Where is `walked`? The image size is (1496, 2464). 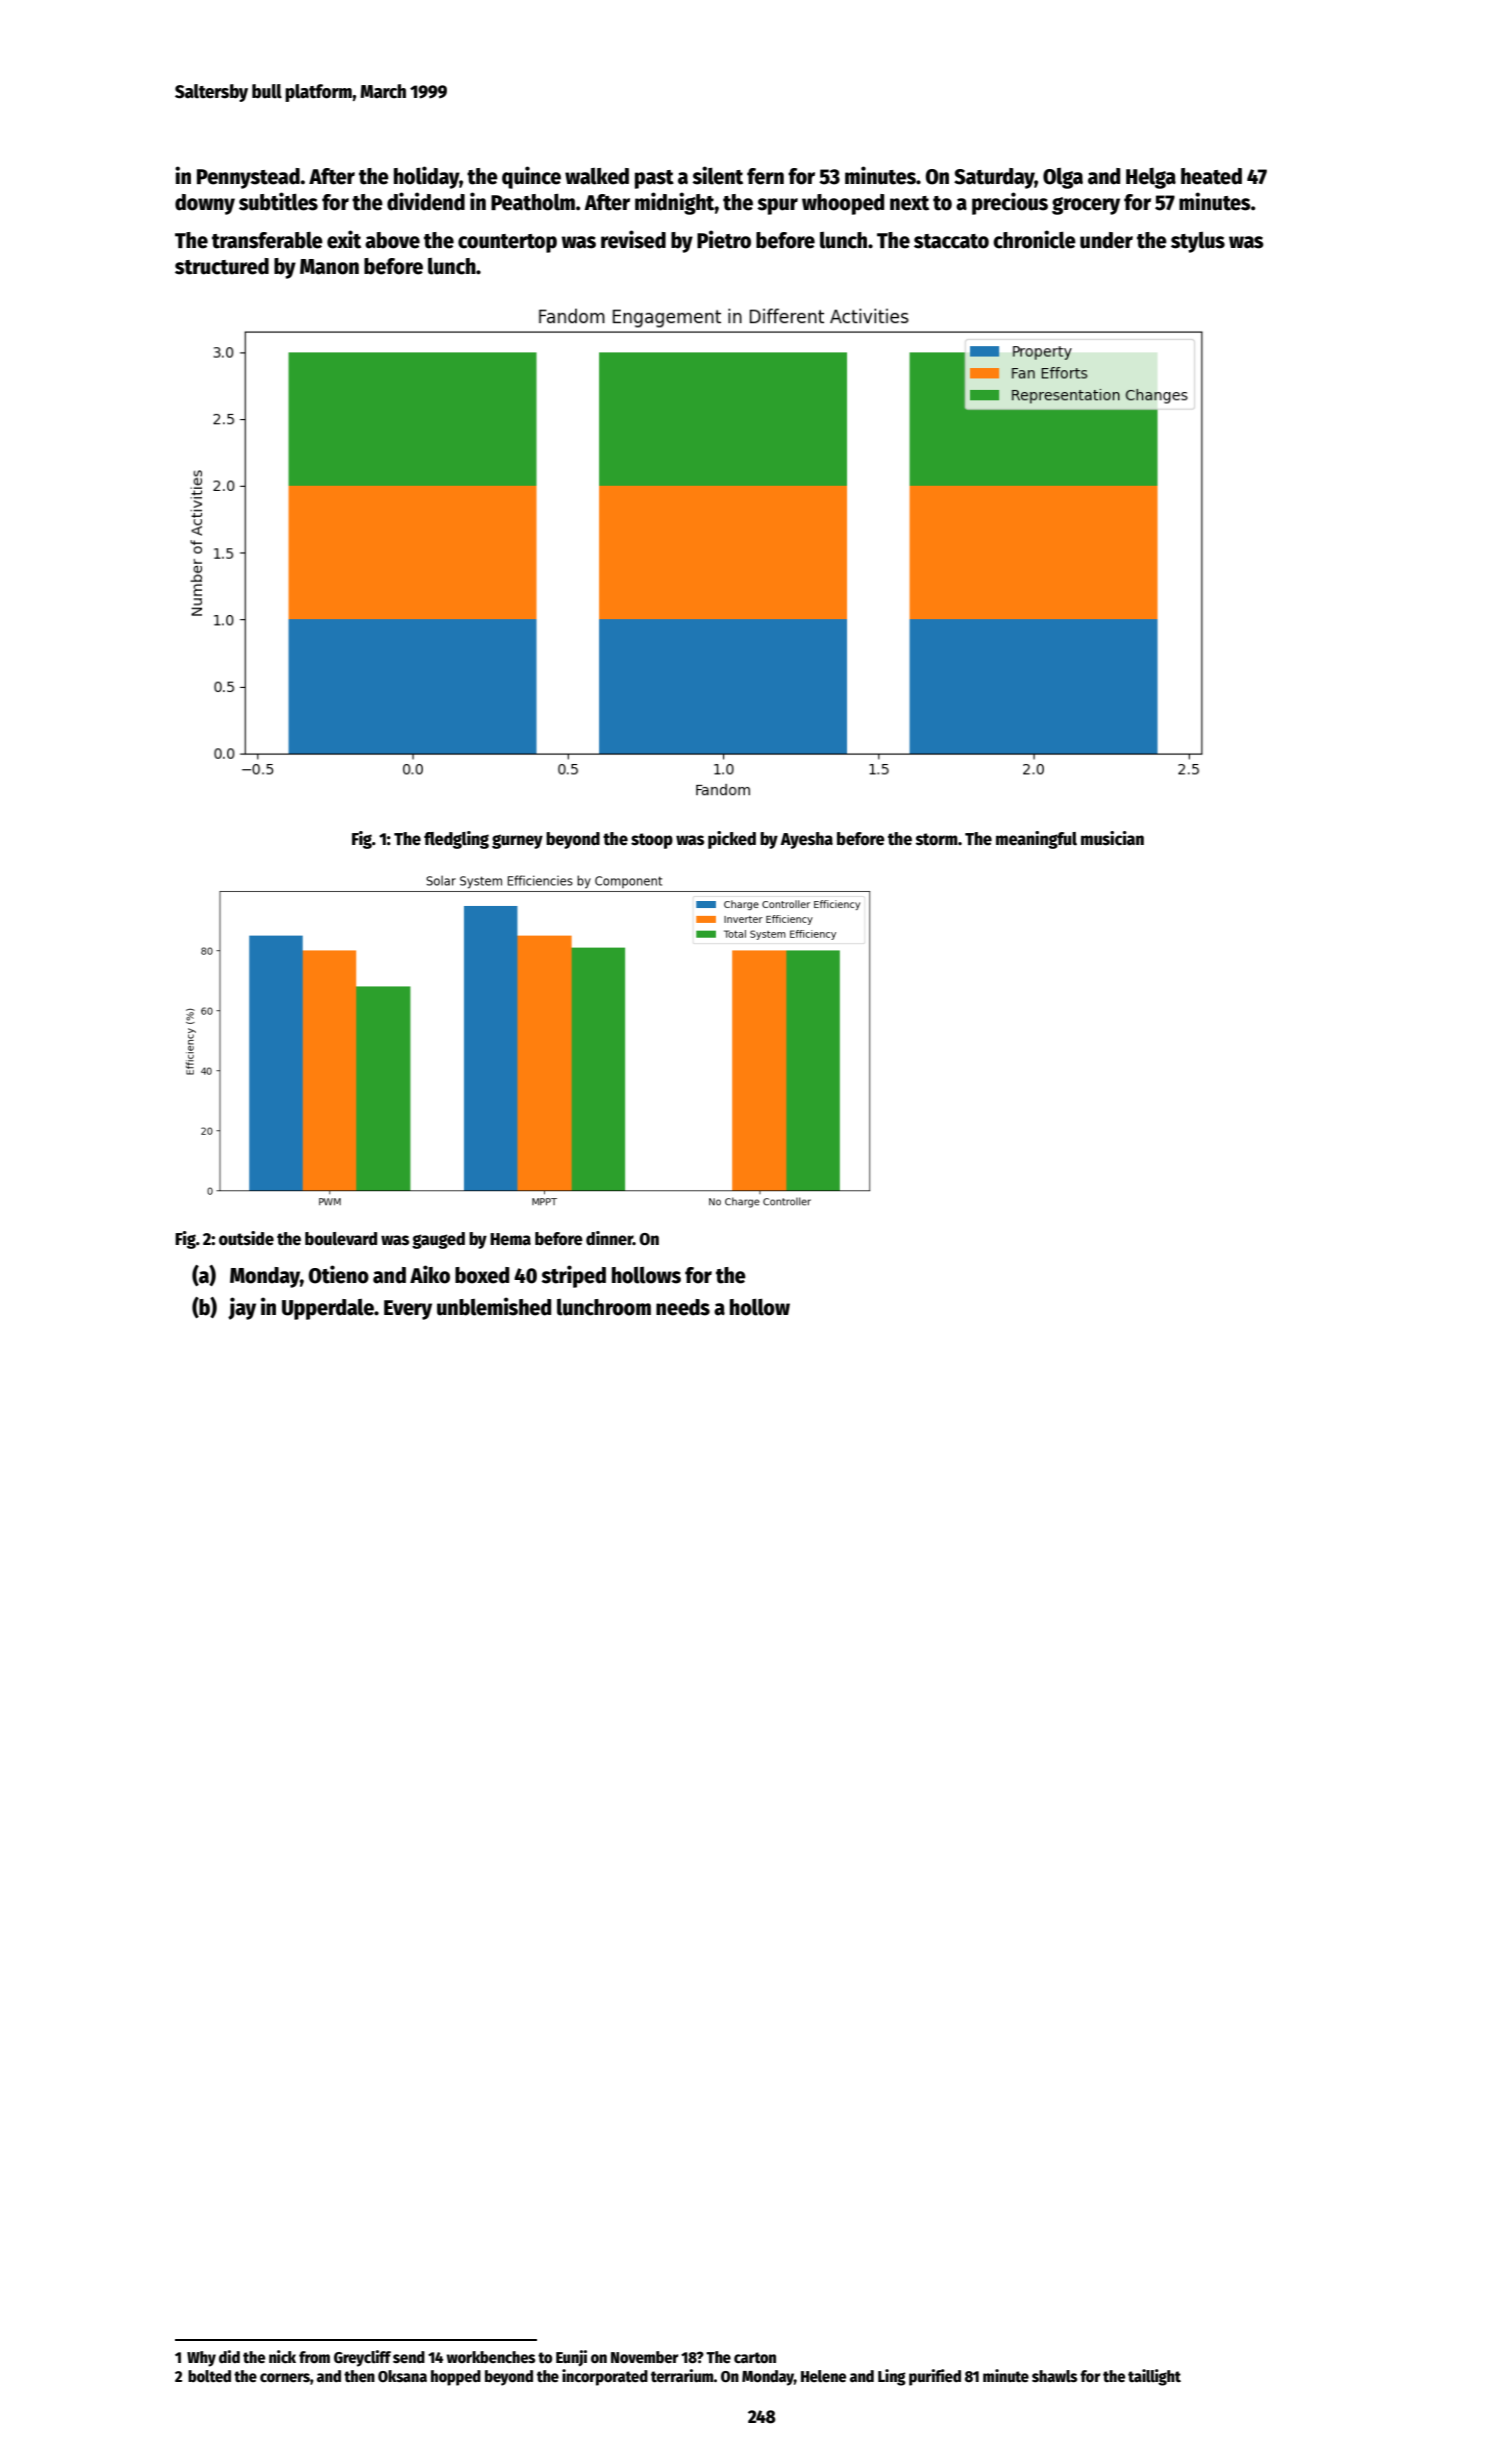 walked is located at coordinates (597, 176).
